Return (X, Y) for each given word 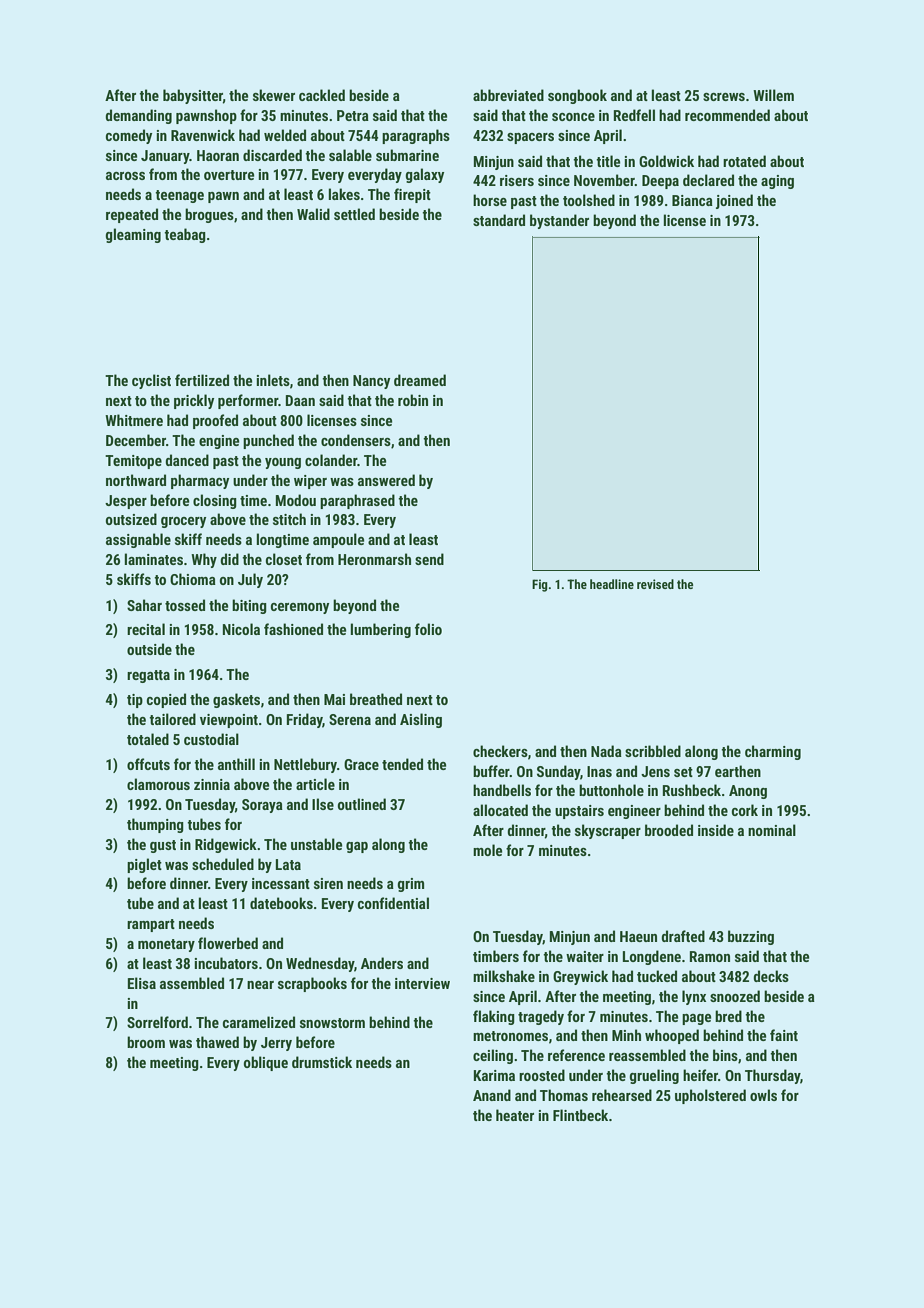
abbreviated (508, 95)
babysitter (193, 96)
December (136, 440)
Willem (773, 95)
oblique (266, 1063)
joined (734, 201)
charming (773, 752)
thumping (155, 825)
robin (413, 400)
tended (402, 764)
